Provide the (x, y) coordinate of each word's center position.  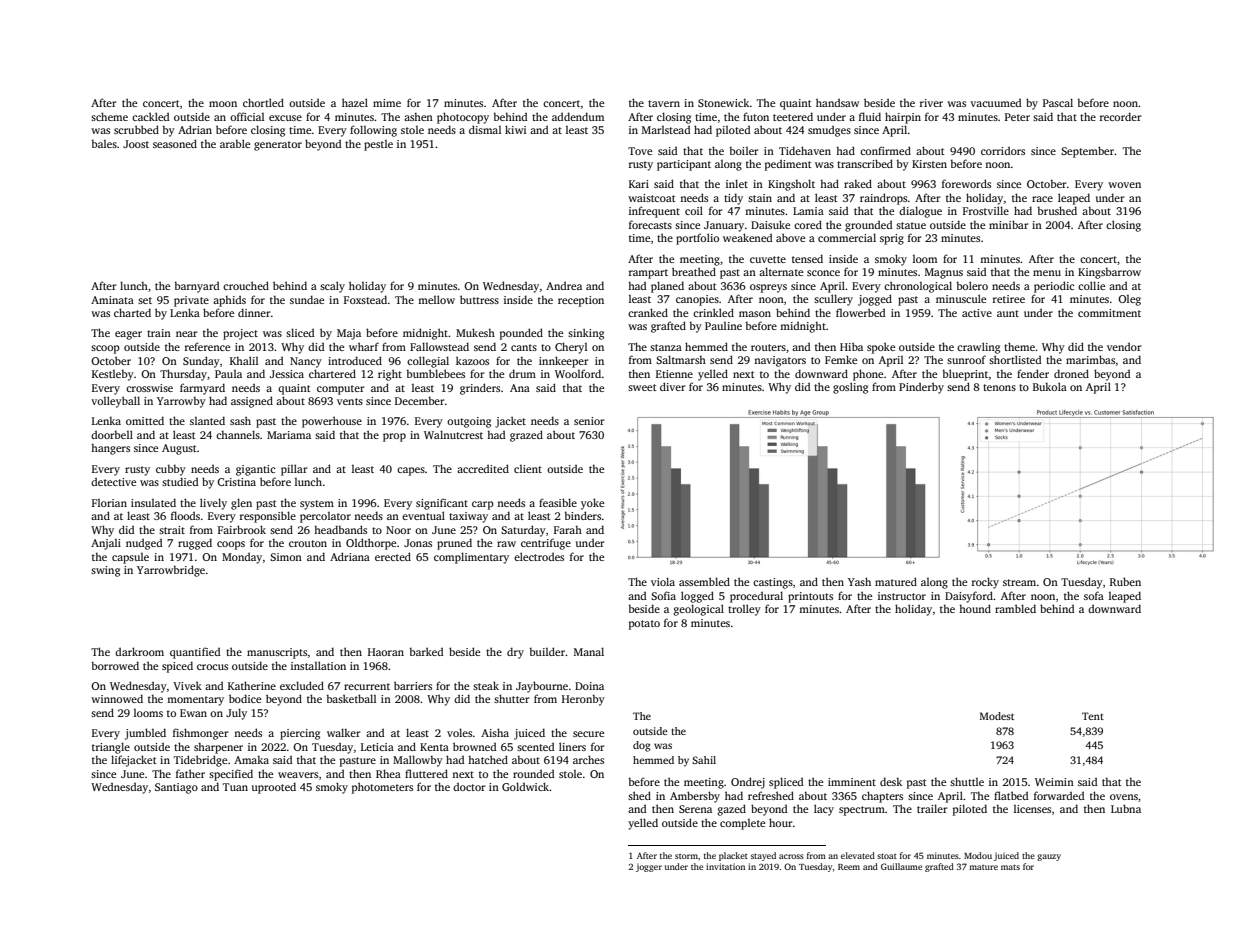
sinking (586, 334)
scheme (109, 116)
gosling (850, 388)
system (317, 505)
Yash (859, 581)
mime (387, 103)
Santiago (176, 788)
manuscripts (277, 653)
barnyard (197, 287)
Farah (568, 529)
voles (459, 732)
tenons (999, 387)
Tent (1093, 716)
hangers (110, 449)
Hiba (851, 346)
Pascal (1058, 102)
